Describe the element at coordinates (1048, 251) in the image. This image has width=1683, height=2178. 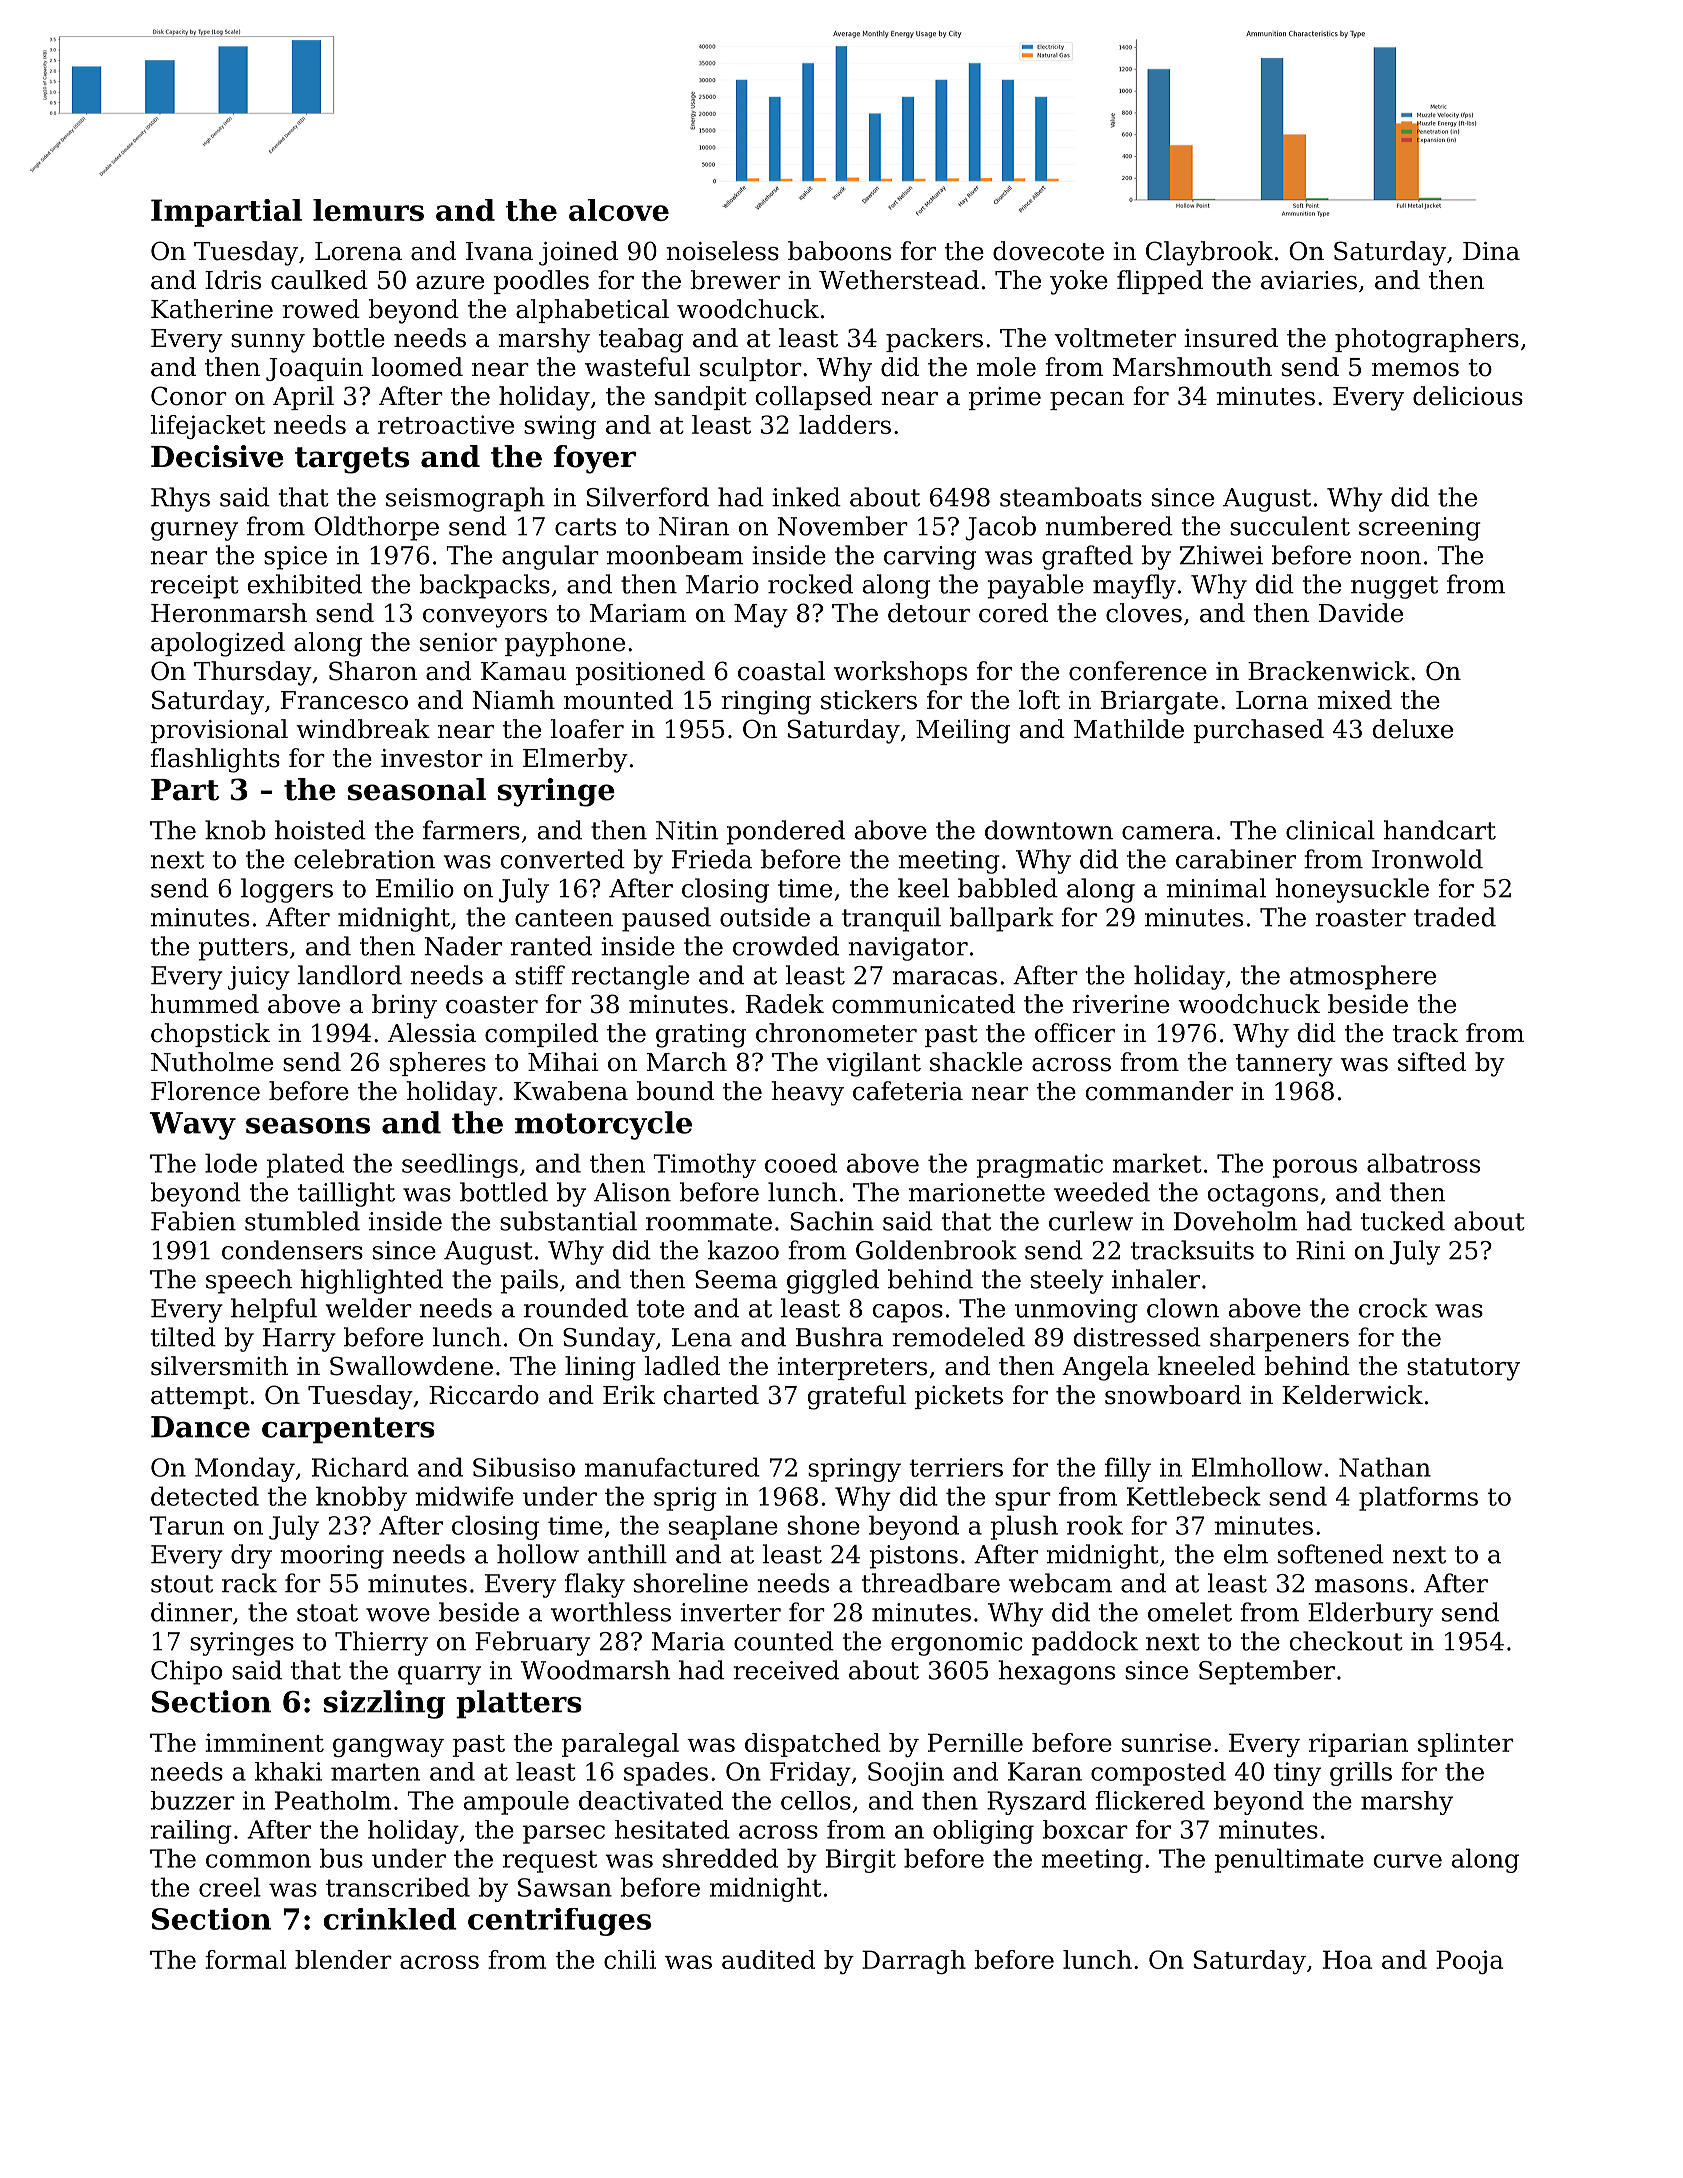
I see `dovecote` at that location.
